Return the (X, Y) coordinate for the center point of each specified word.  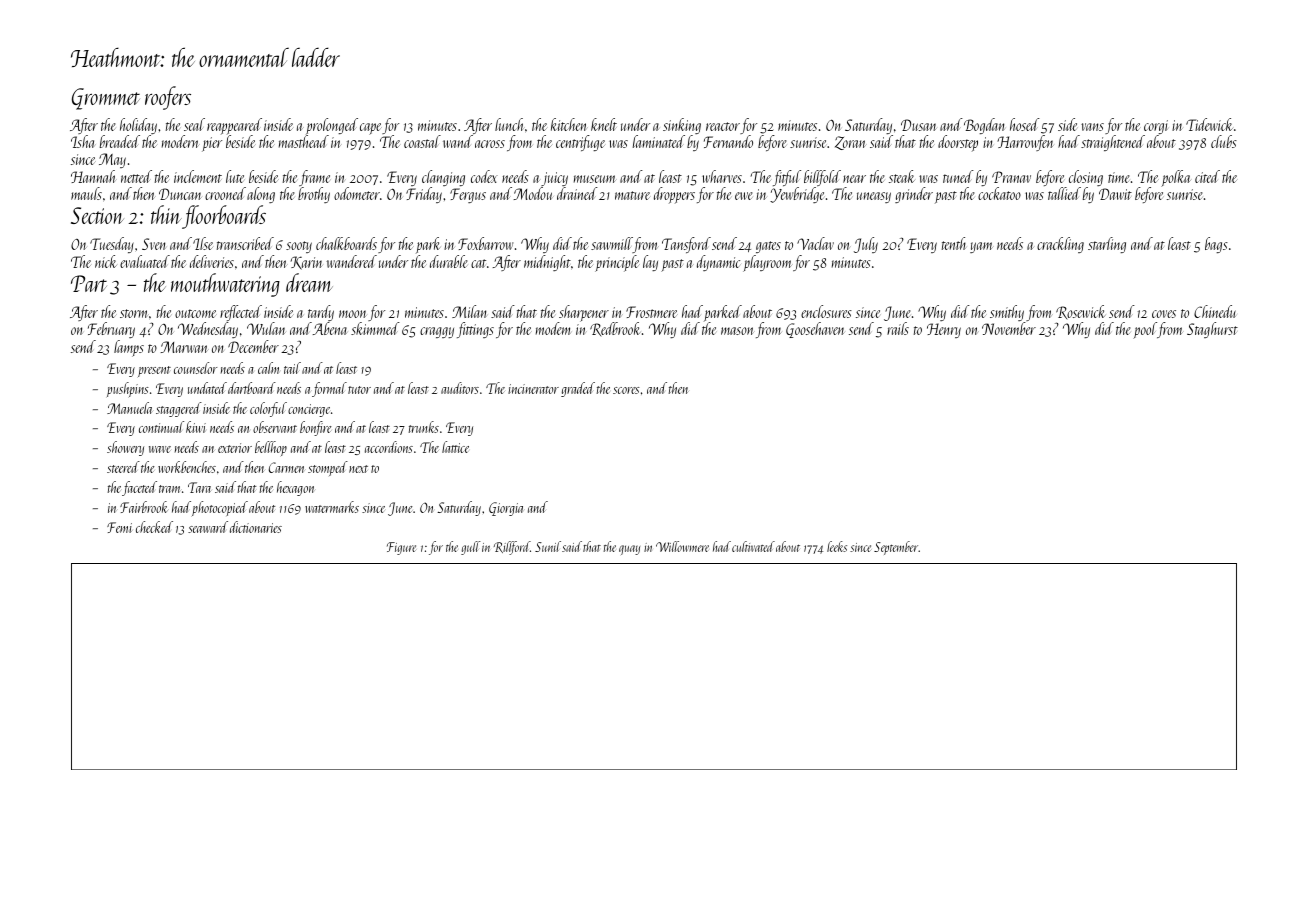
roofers (168, 98)
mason (737, 331)
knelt (604, 124)
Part (89, 283)
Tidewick (1209, 124)
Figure (401, 548)
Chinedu (1215, 311)
